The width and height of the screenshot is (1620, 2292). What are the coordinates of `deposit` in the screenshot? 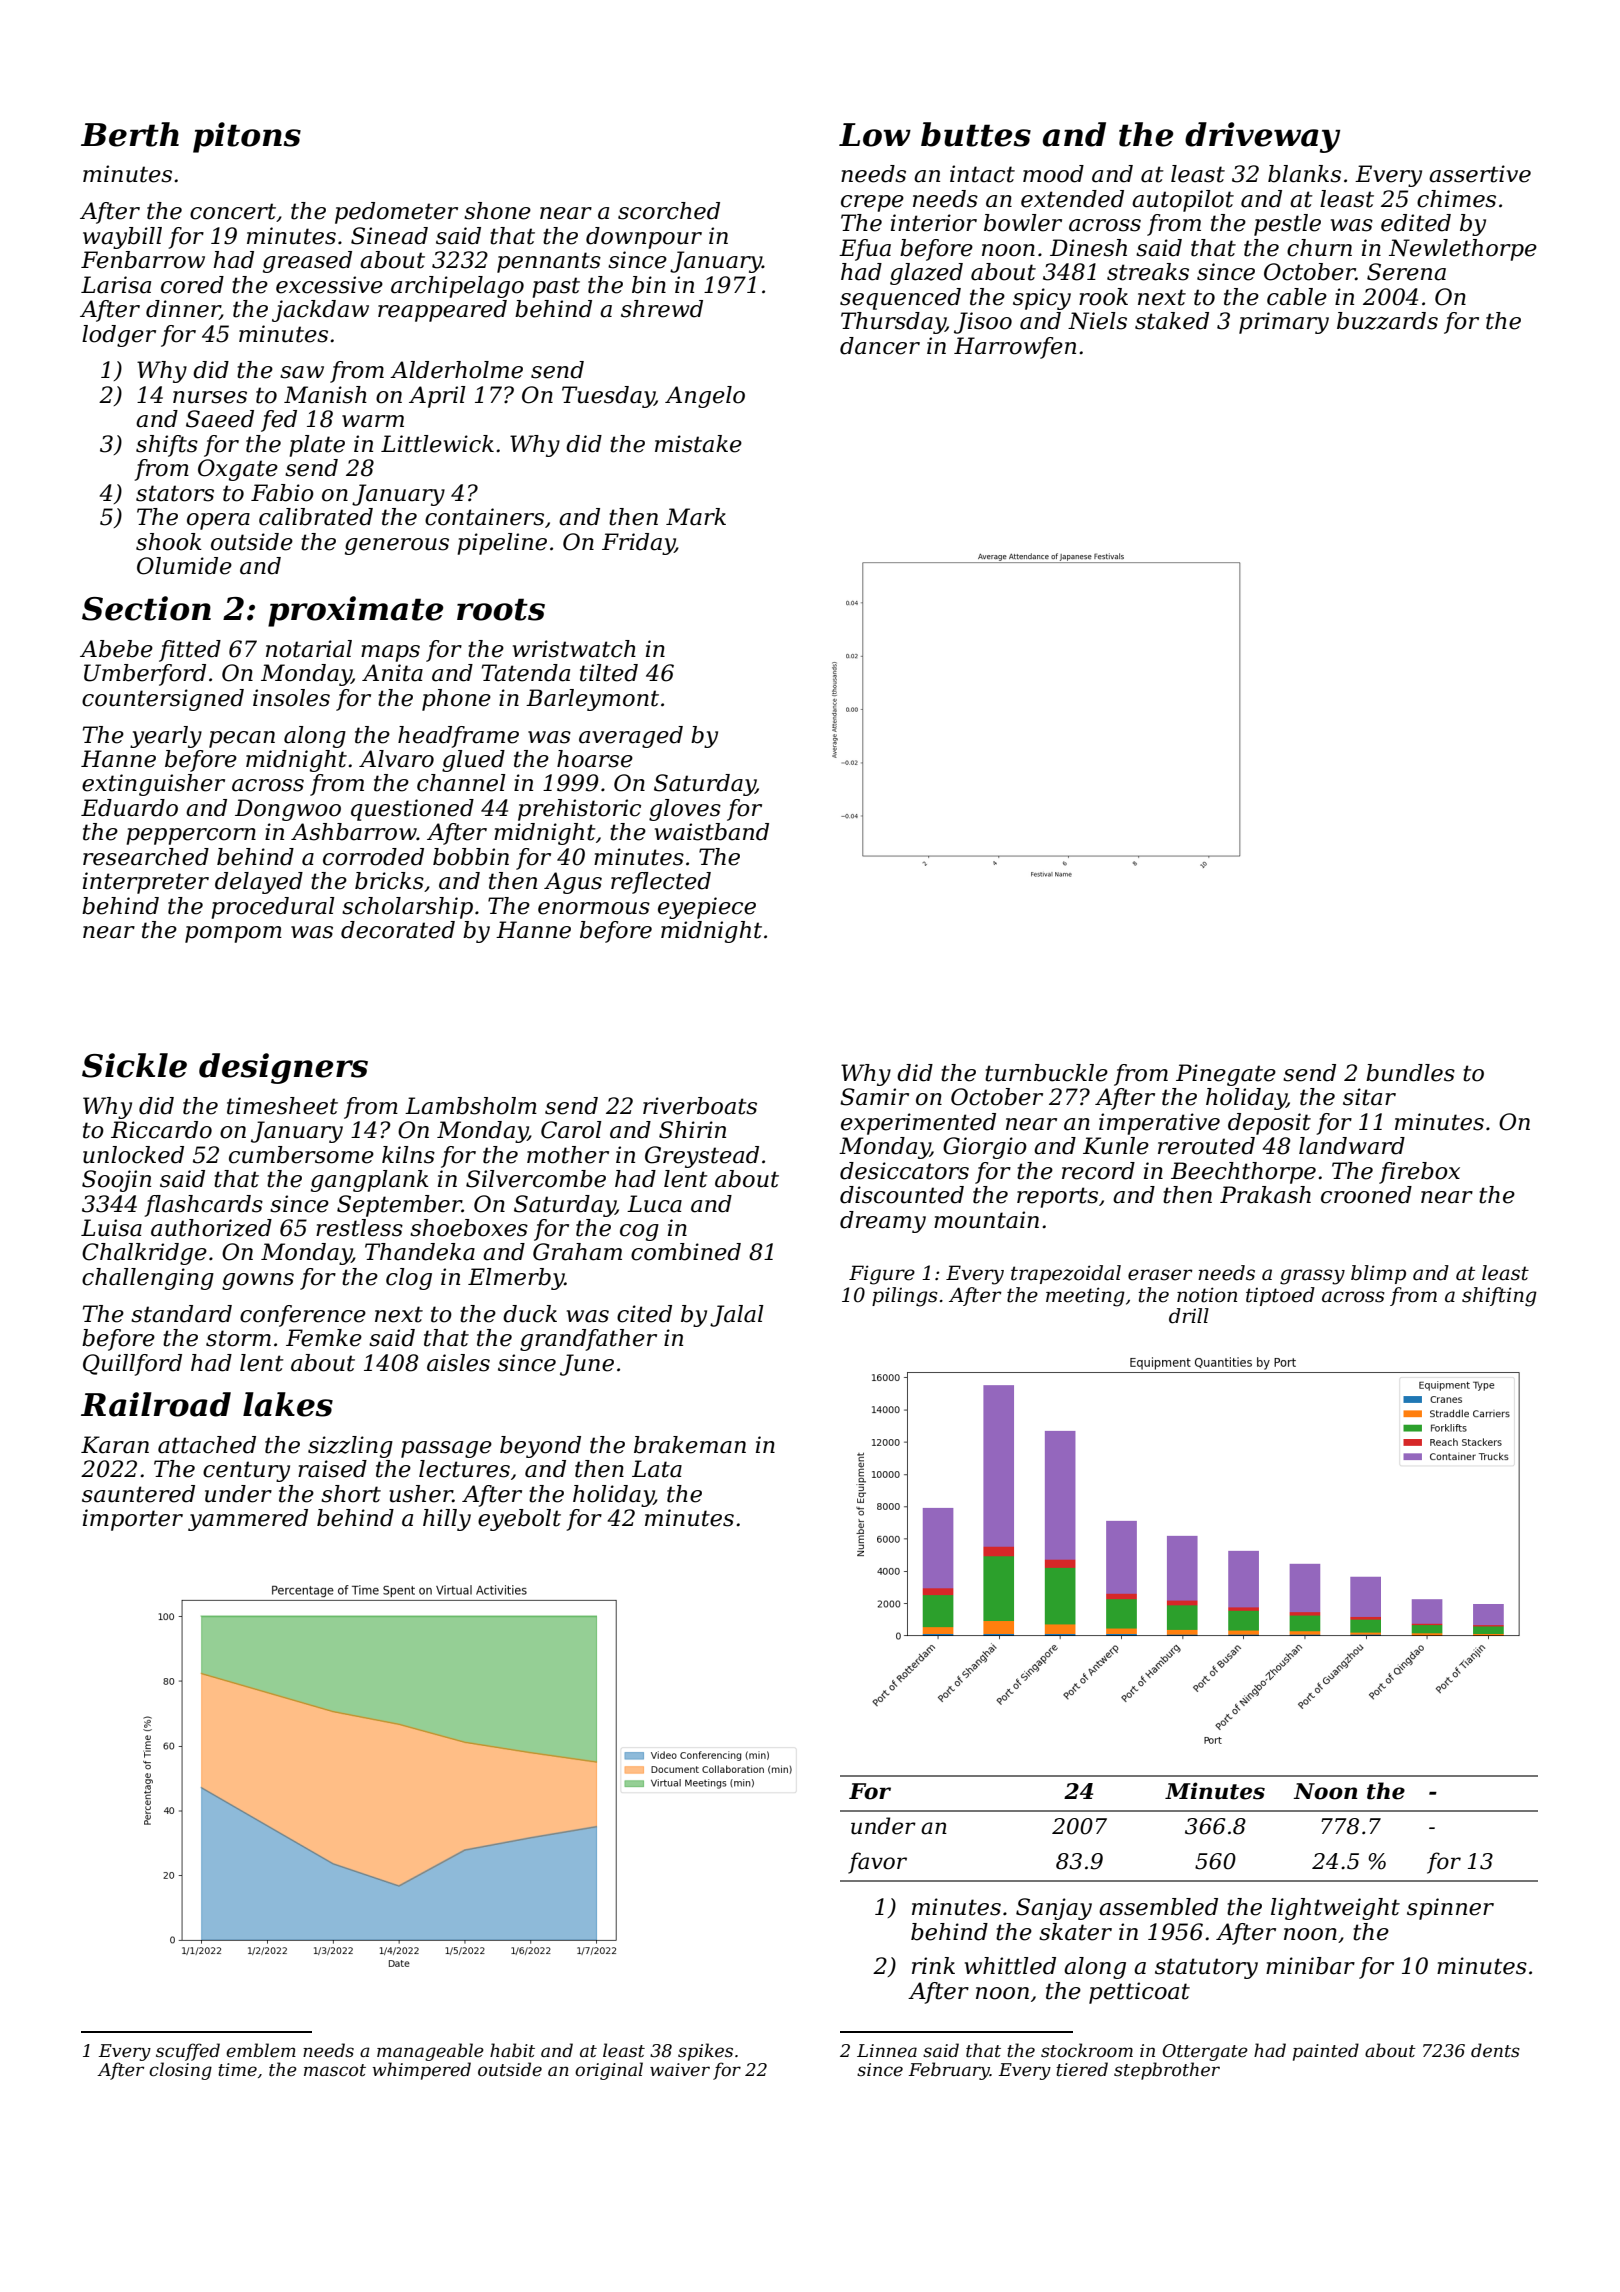 It's located at (1269, 1124).
